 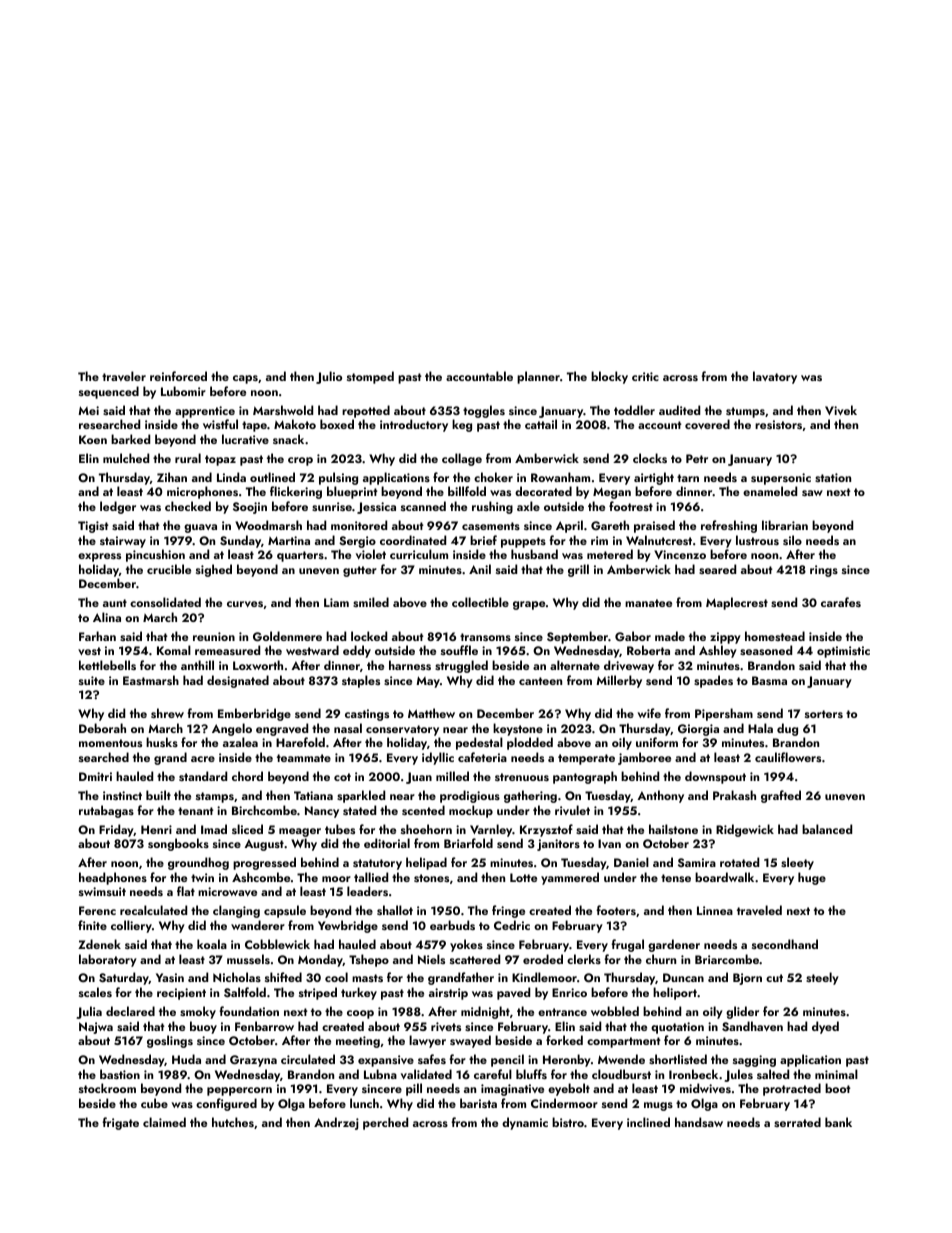 I want to click on wistful, so click(x=220, y=424).
